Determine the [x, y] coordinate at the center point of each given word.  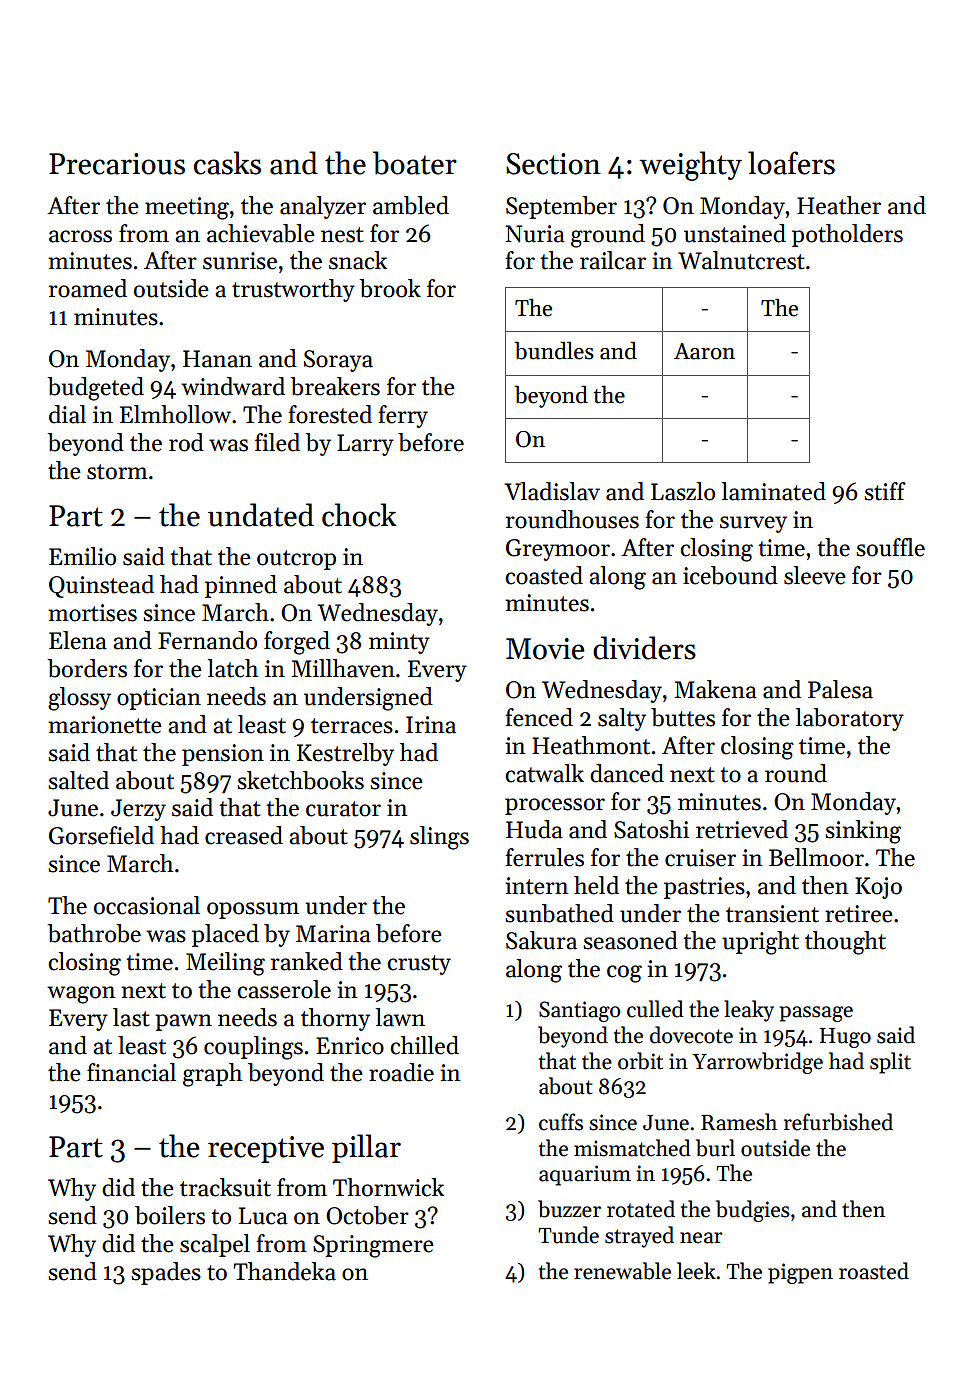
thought [845, 943]
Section [553, 164]
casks [227, 163]
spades [166, 1273]
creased [244, 835]
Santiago [579, 1011]
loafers [791, 163]
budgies [753, 1211]
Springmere [373, 1246]
